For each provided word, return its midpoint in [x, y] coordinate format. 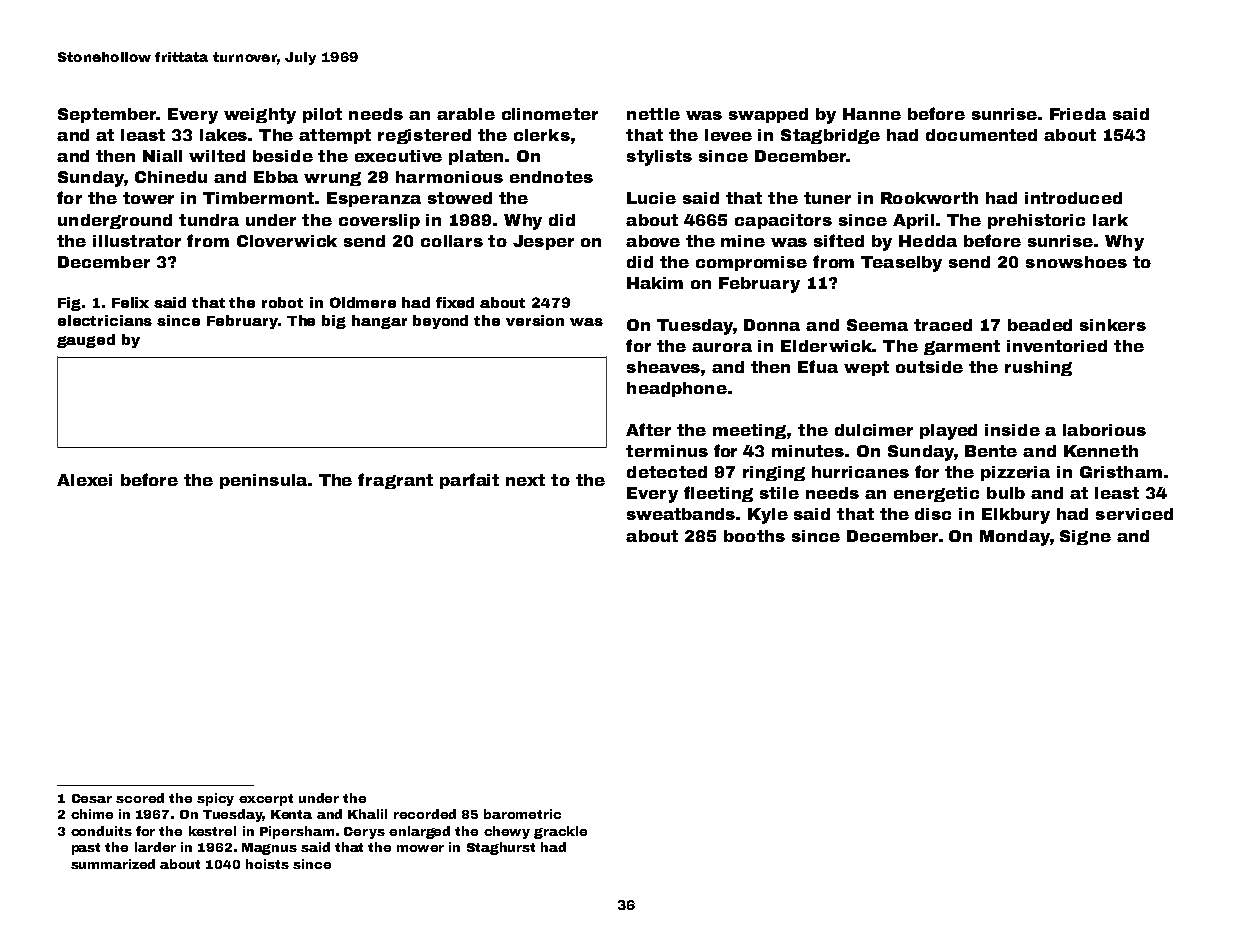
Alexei [84, 480]
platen [476, 157]
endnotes [551, 177]
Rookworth [929, 198]
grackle [560, 832]
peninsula [263, 481]
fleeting [718, 494]
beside [283, 156]
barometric [522, 814]
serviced [1134, 514]
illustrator [137, 241]
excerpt [266, 800]
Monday [1015, 538]
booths [754, 536]
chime [92, 814]
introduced [1073, 198]
